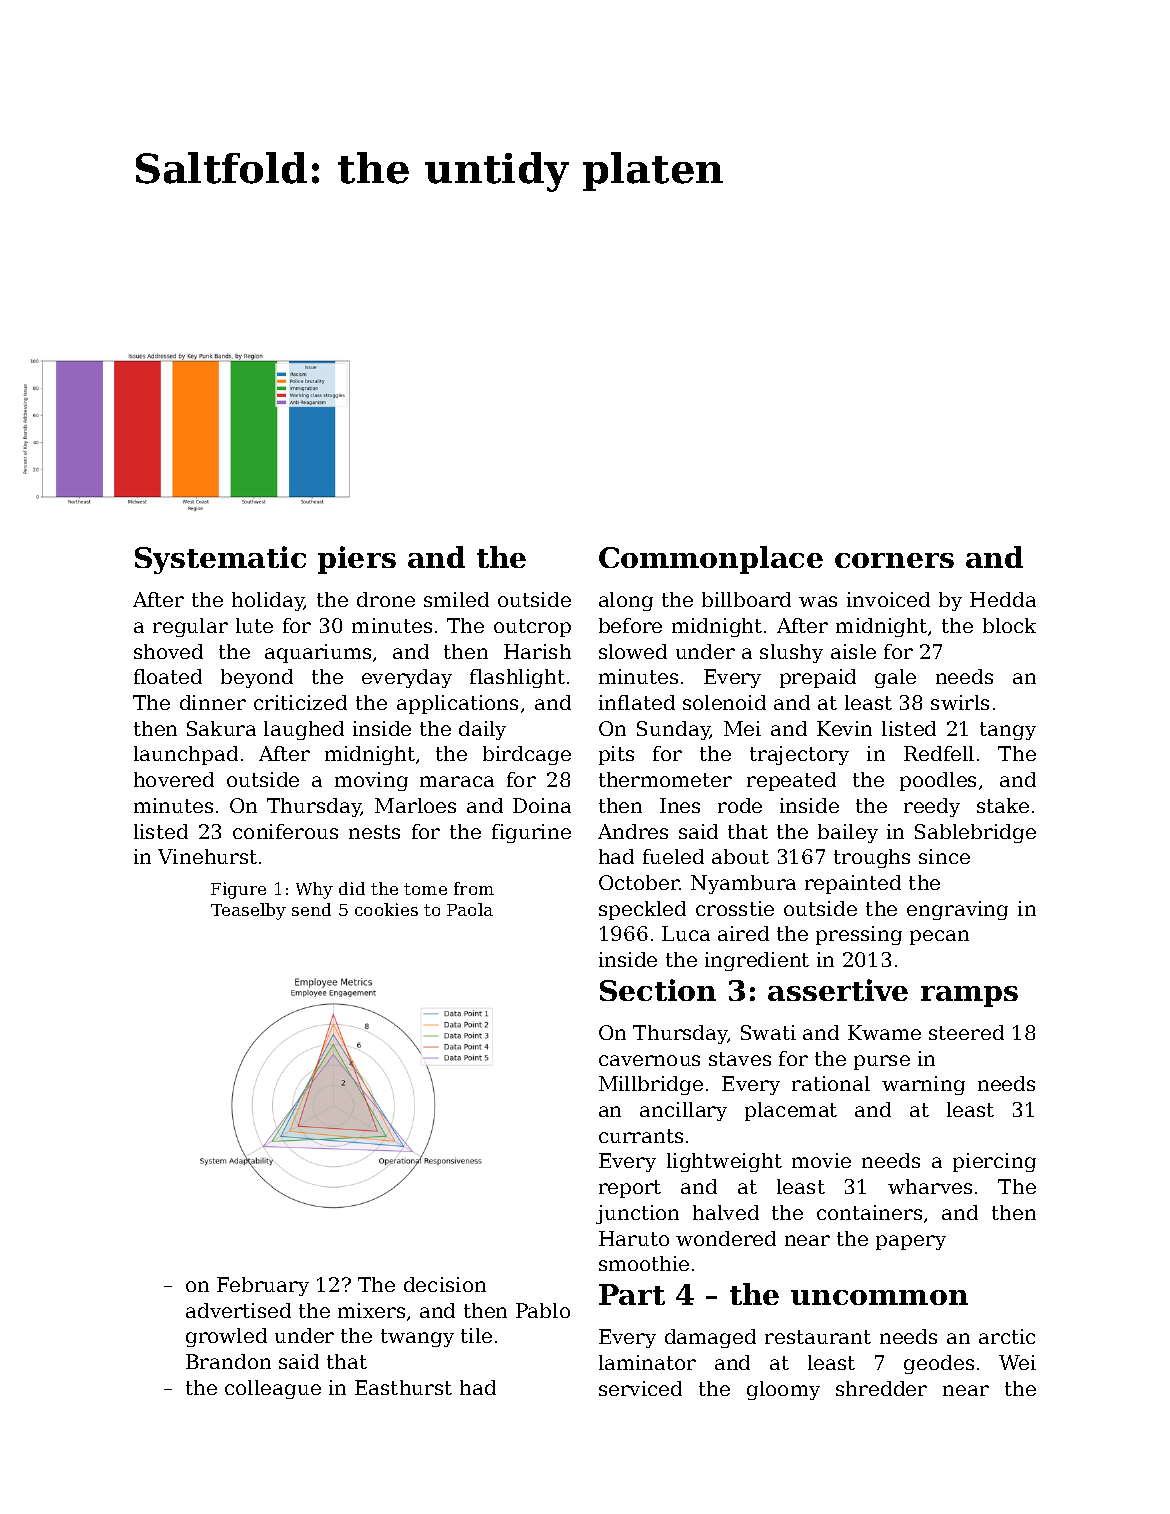 The height and width of the image is (1514, 1170). What do you see at coordinates (711, 560) in the image?
I see `Commonplace` at bounding box center [711, 560].
